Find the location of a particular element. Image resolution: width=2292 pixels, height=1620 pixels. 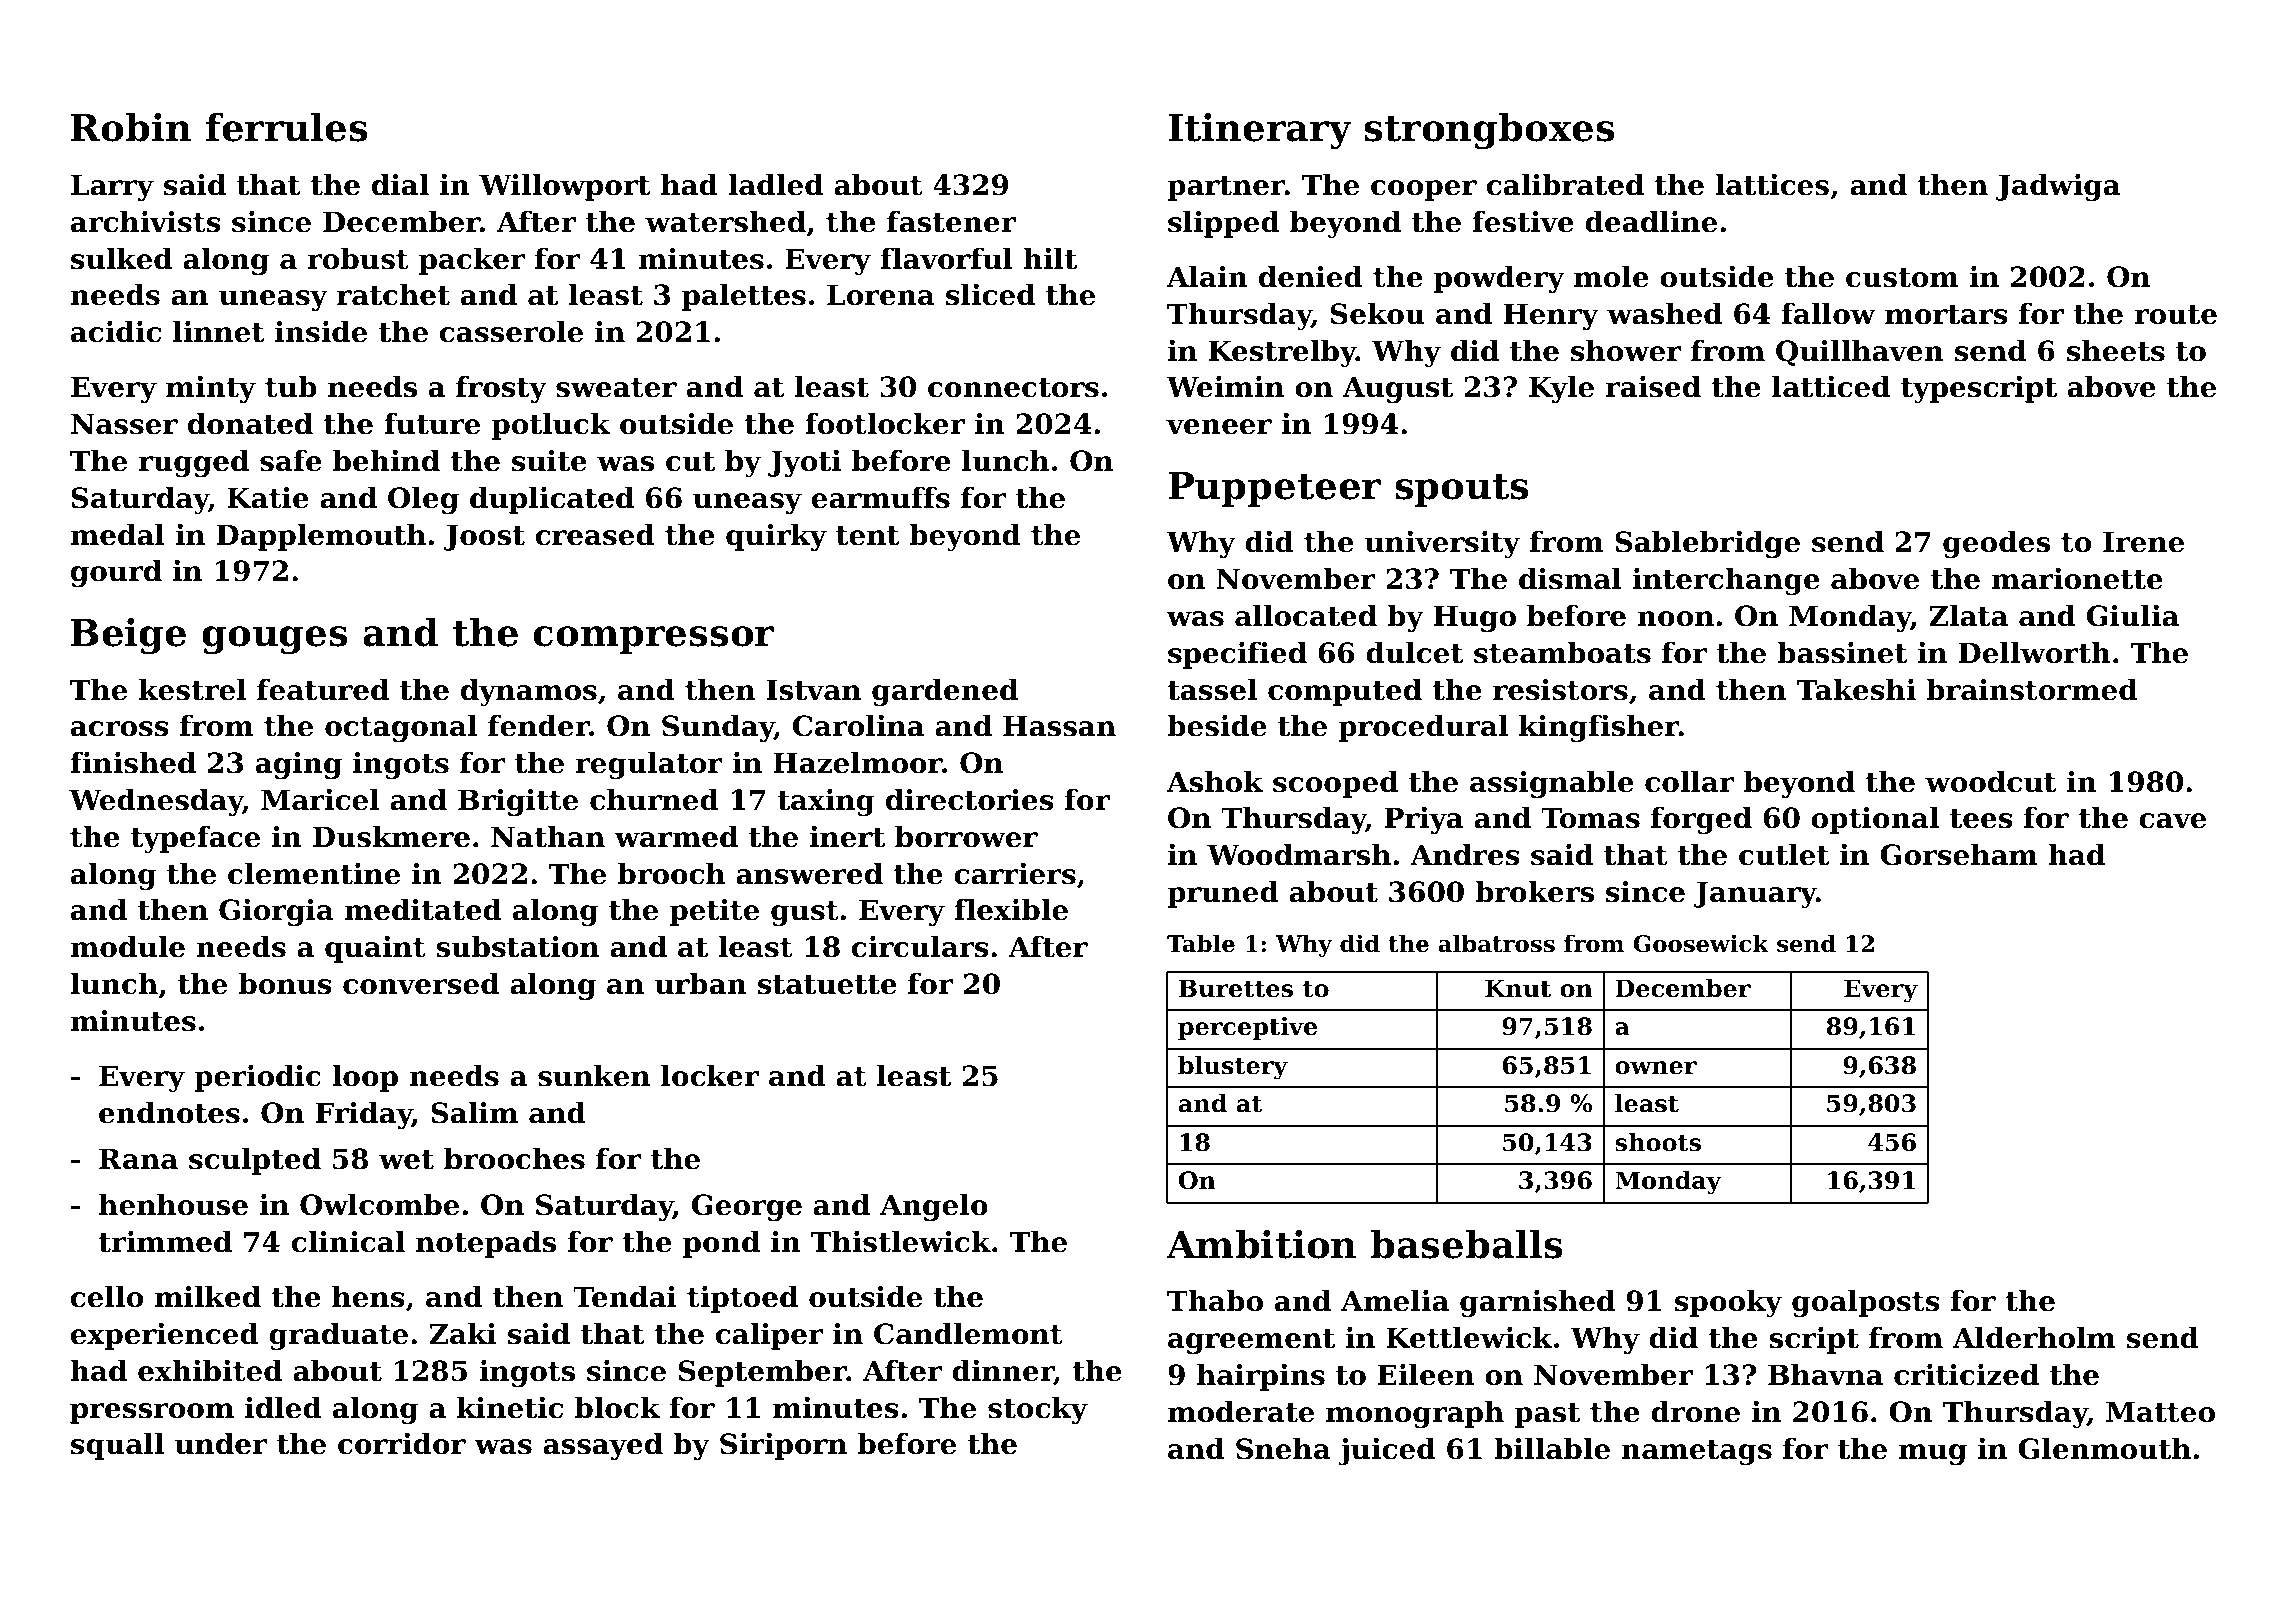

circulars is located at coordinates (920, 947).
